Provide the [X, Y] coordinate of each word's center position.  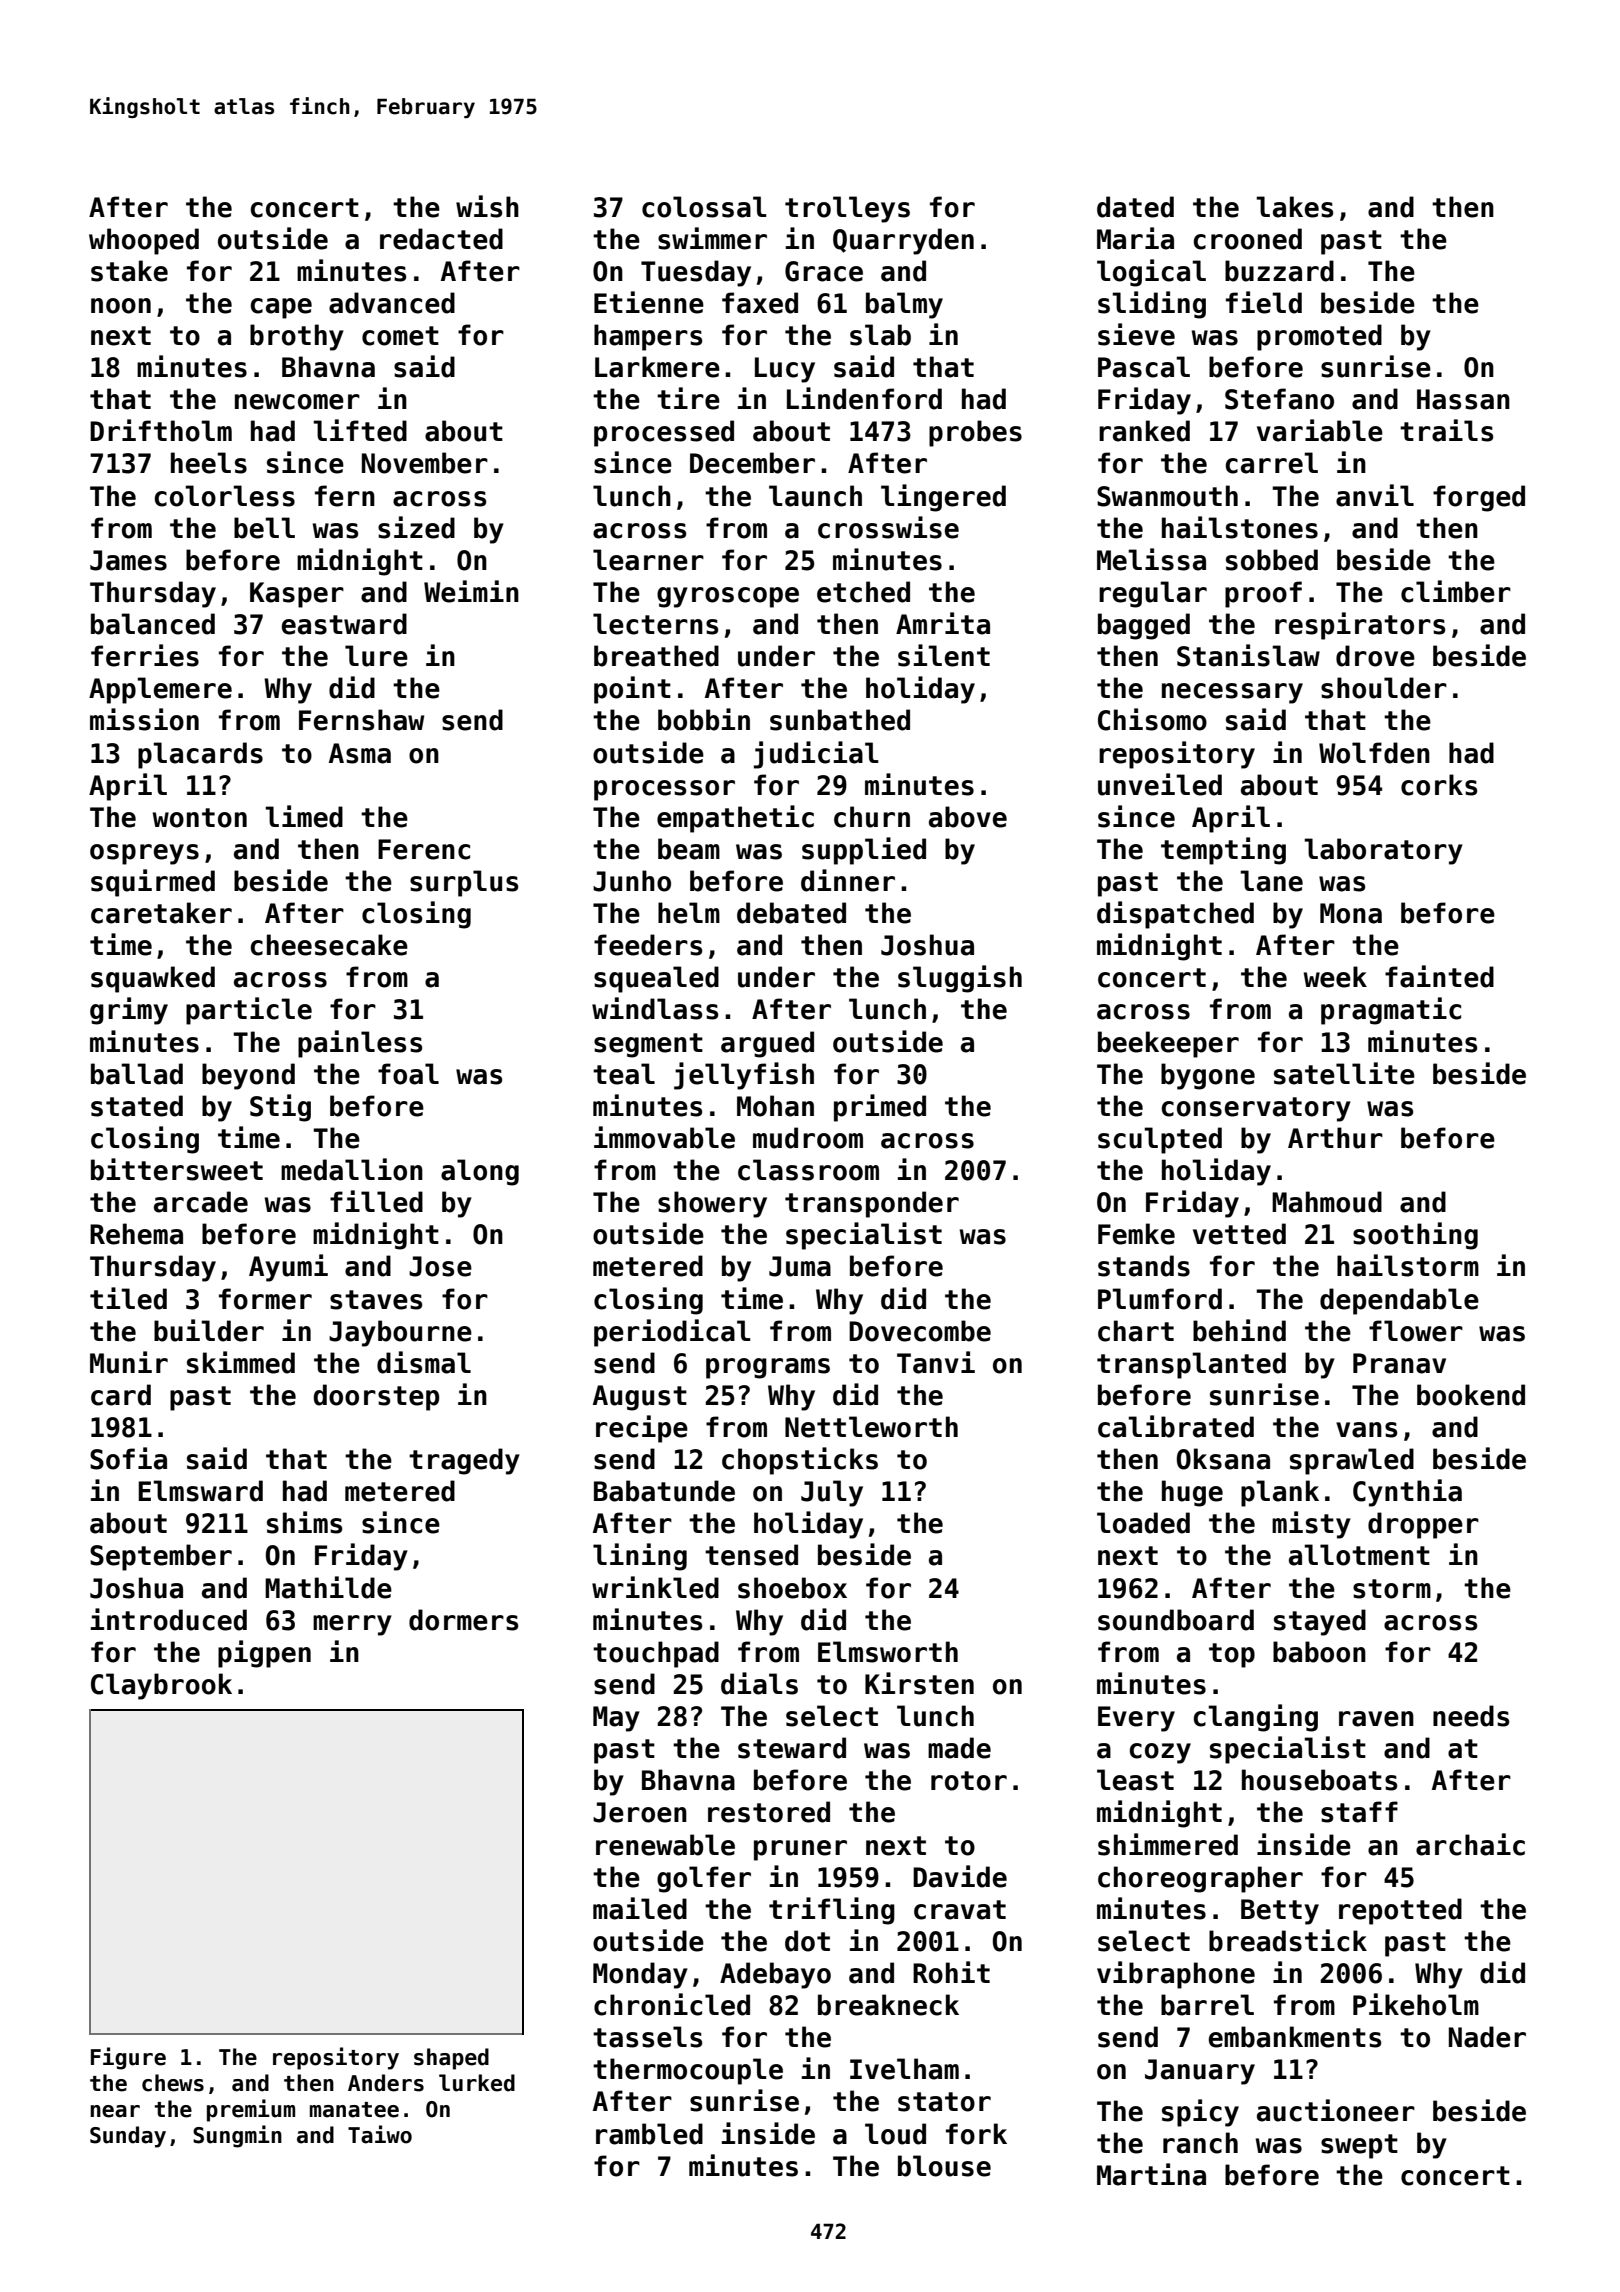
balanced [153, 624]
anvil [1375, 495]
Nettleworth [871, 1427]
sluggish [960, 979]
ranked [1144, 431]
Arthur [1335, 1138]
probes [975, 433]
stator [944, 2102]
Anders [386, 2083]
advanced [392, 303]
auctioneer [1336, 2110]
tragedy [464, 1461]
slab [880, 335]
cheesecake [329, 945]
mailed [640, 1908]
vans [1366, 1430]
